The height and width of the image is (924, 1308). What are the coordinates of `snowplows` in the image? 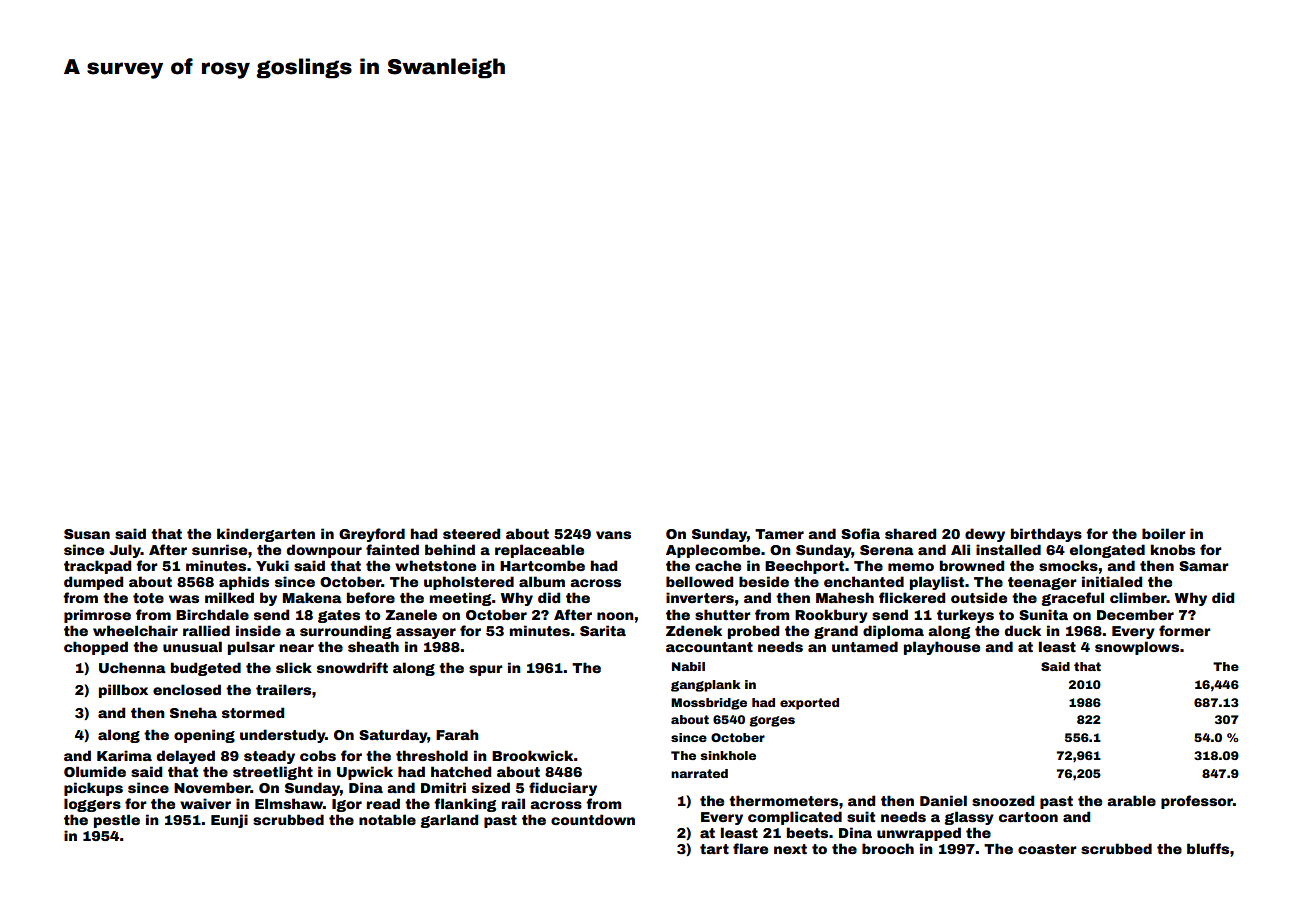 It's located at (1137, 648).
